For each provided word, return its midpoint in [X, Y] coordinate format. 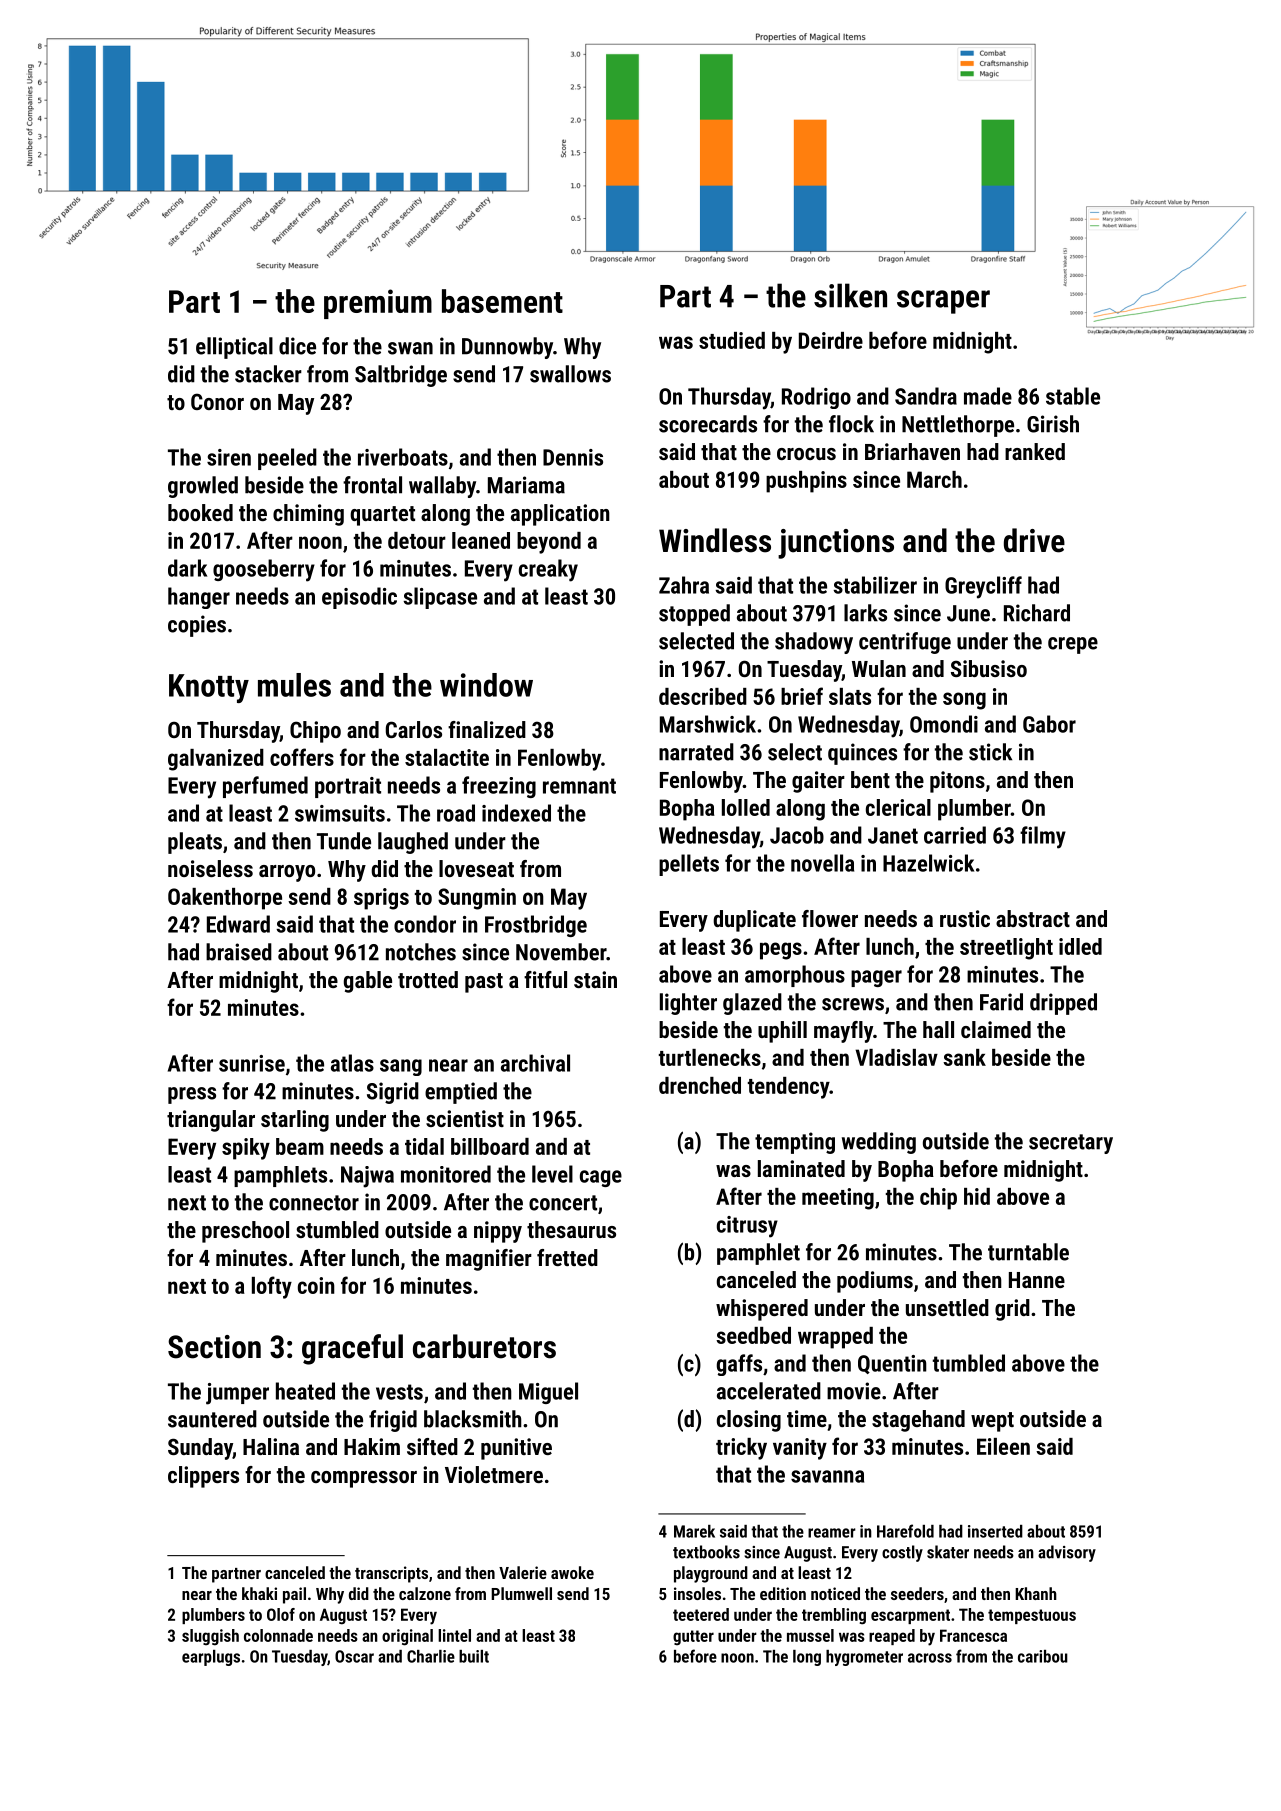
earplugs [211, 1658]
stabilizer [875, 585]
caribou [1043, 1656]
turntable [1028, 1252]
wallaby [442, 487]
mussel [810, 1635]
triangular [211, 1121]
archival [535, 1063]
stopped [694, 615]
